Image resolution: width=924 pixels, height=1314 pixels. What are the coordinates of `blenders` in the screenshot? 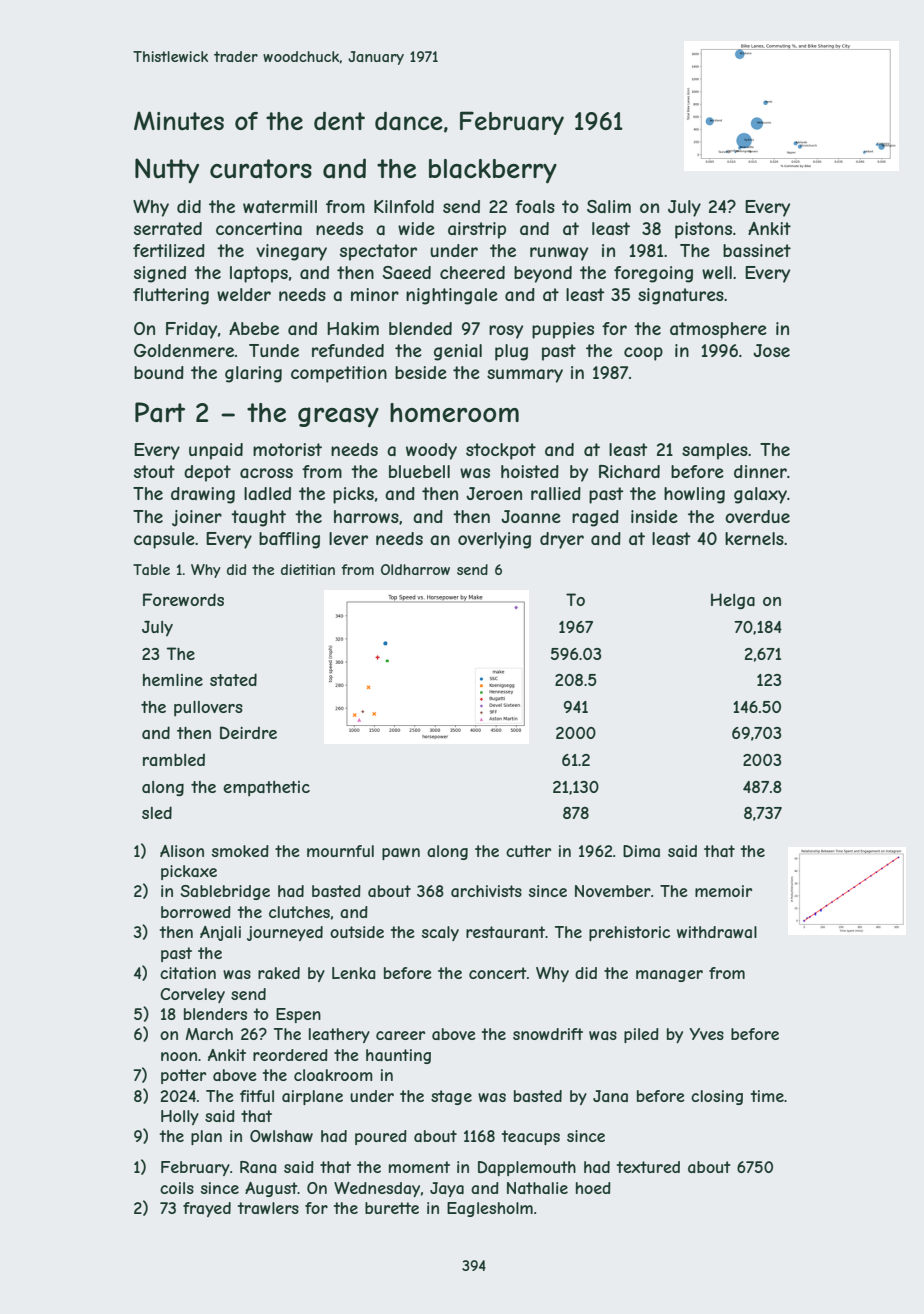 It's located at (215, 1014).
